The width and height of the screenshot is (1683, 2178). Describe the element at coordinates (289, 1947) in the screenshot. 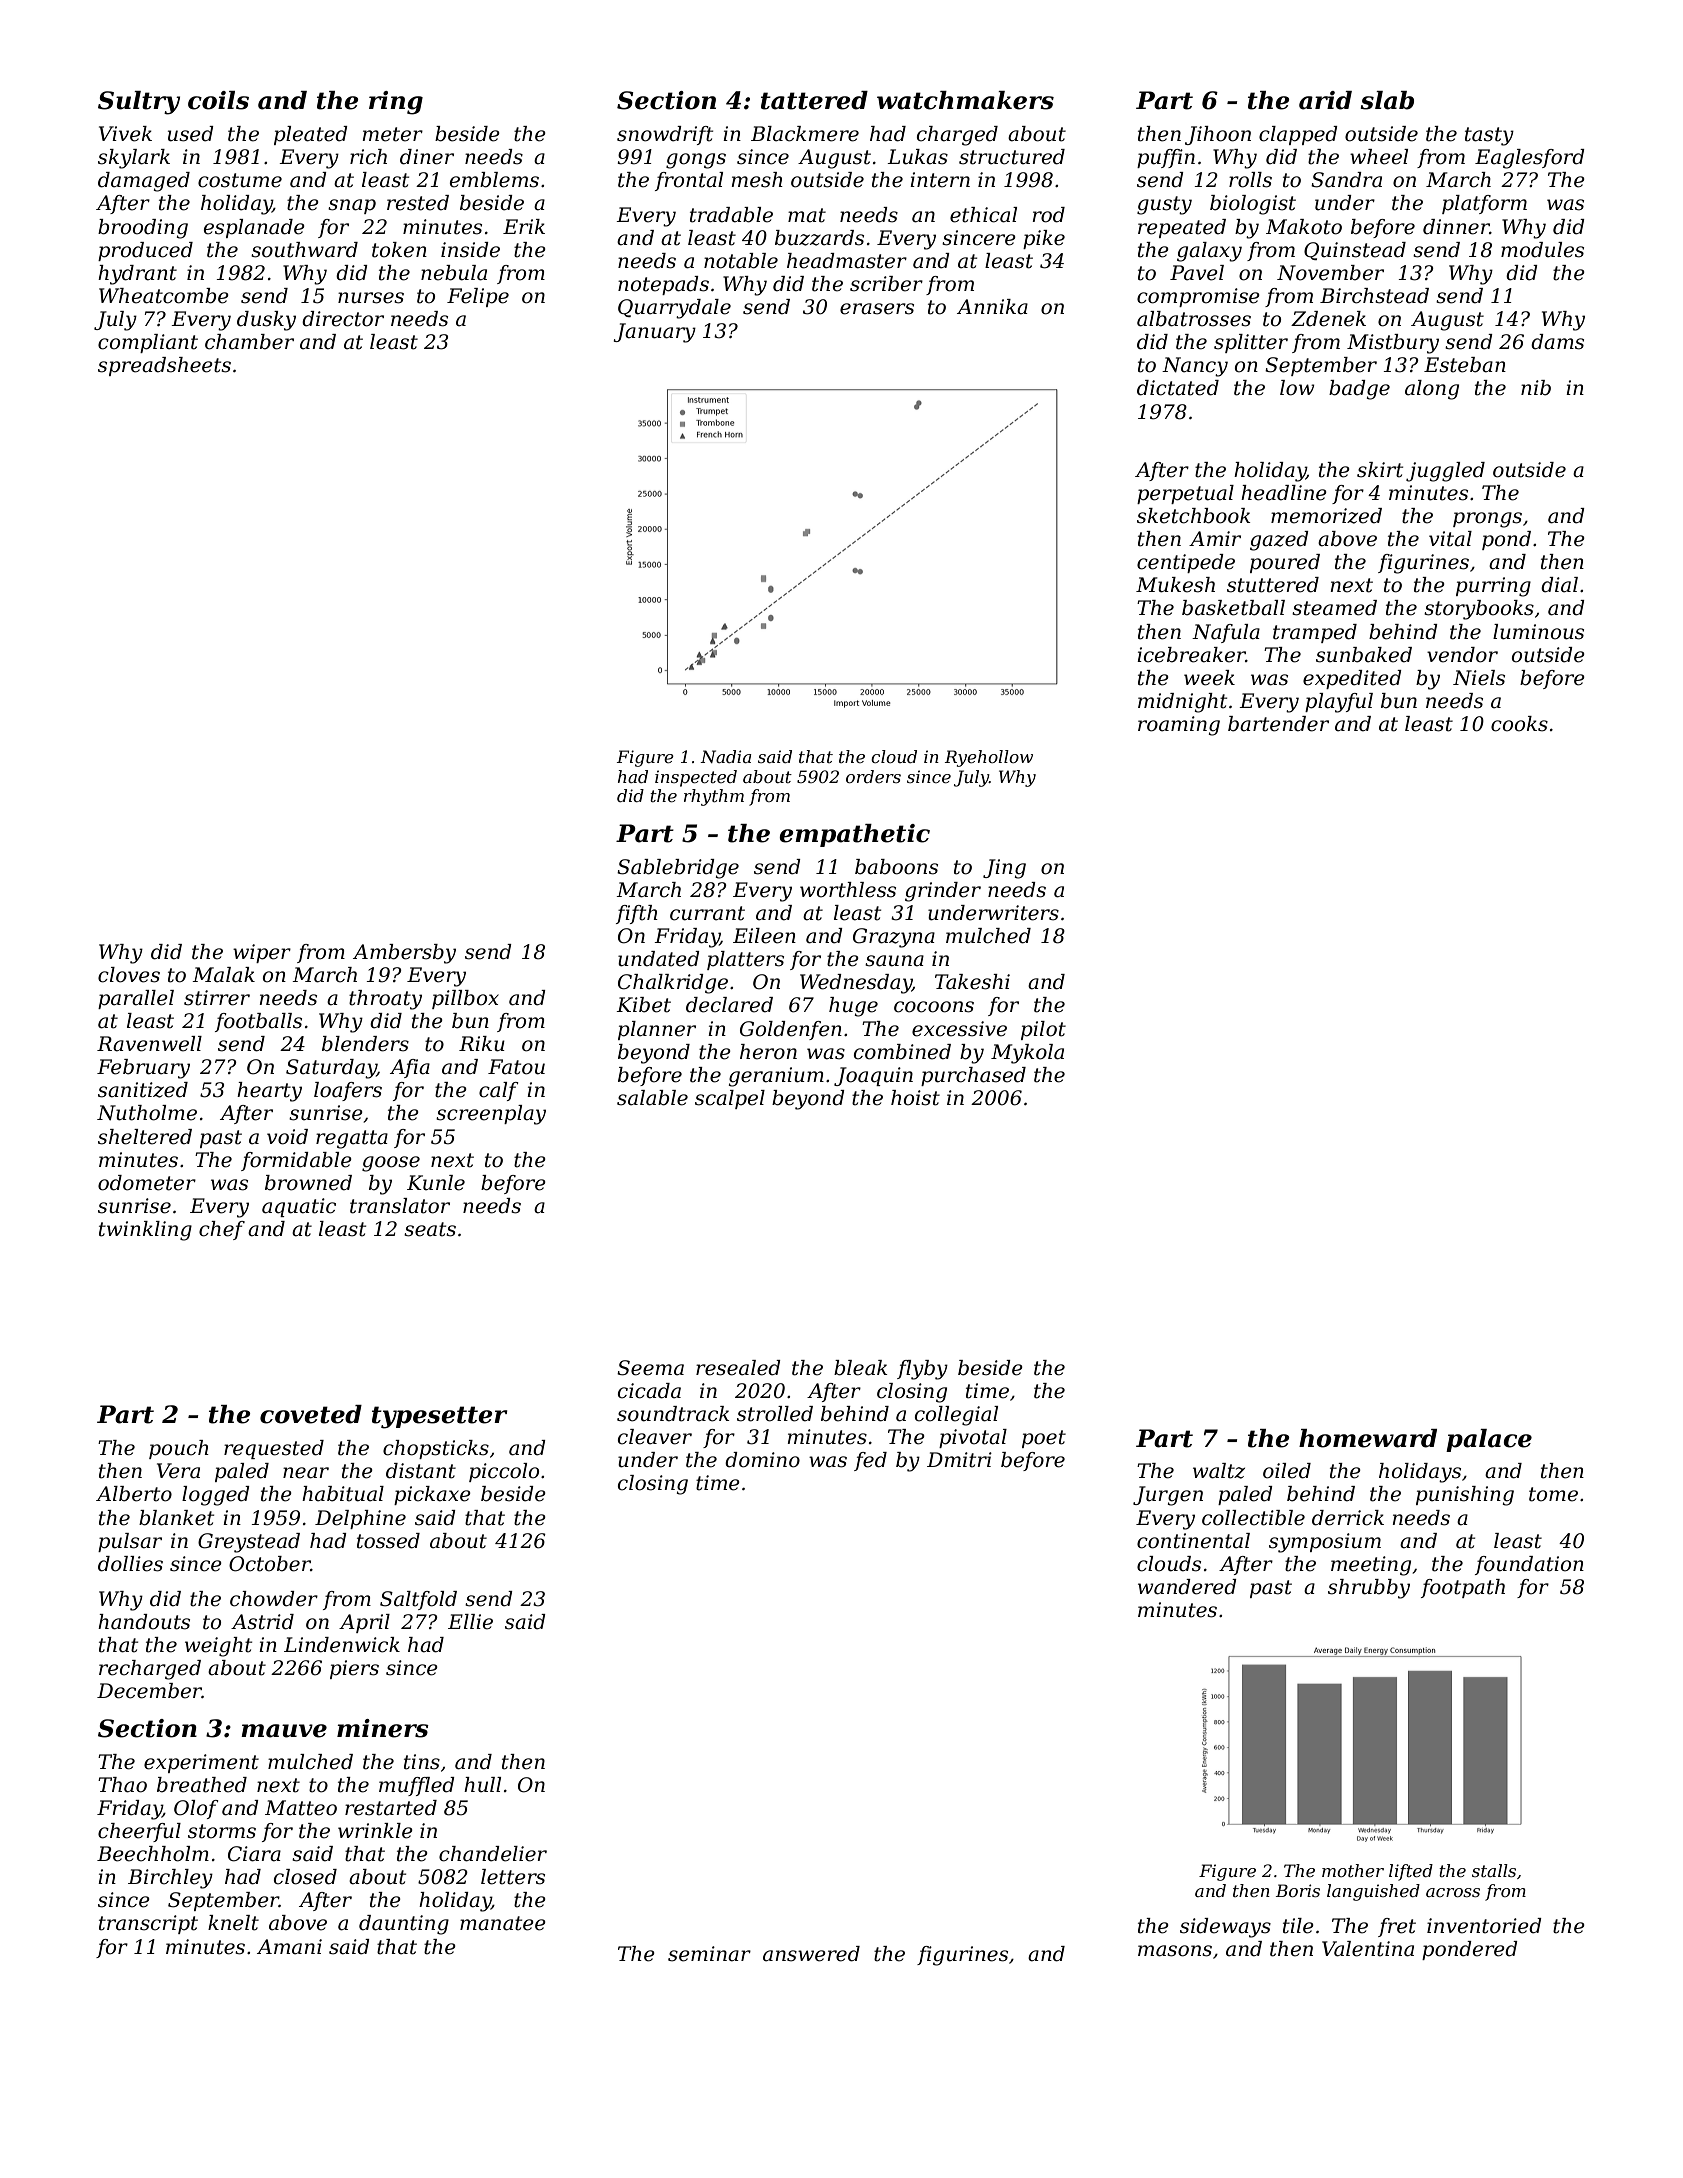

I see `Amani` at that location.
